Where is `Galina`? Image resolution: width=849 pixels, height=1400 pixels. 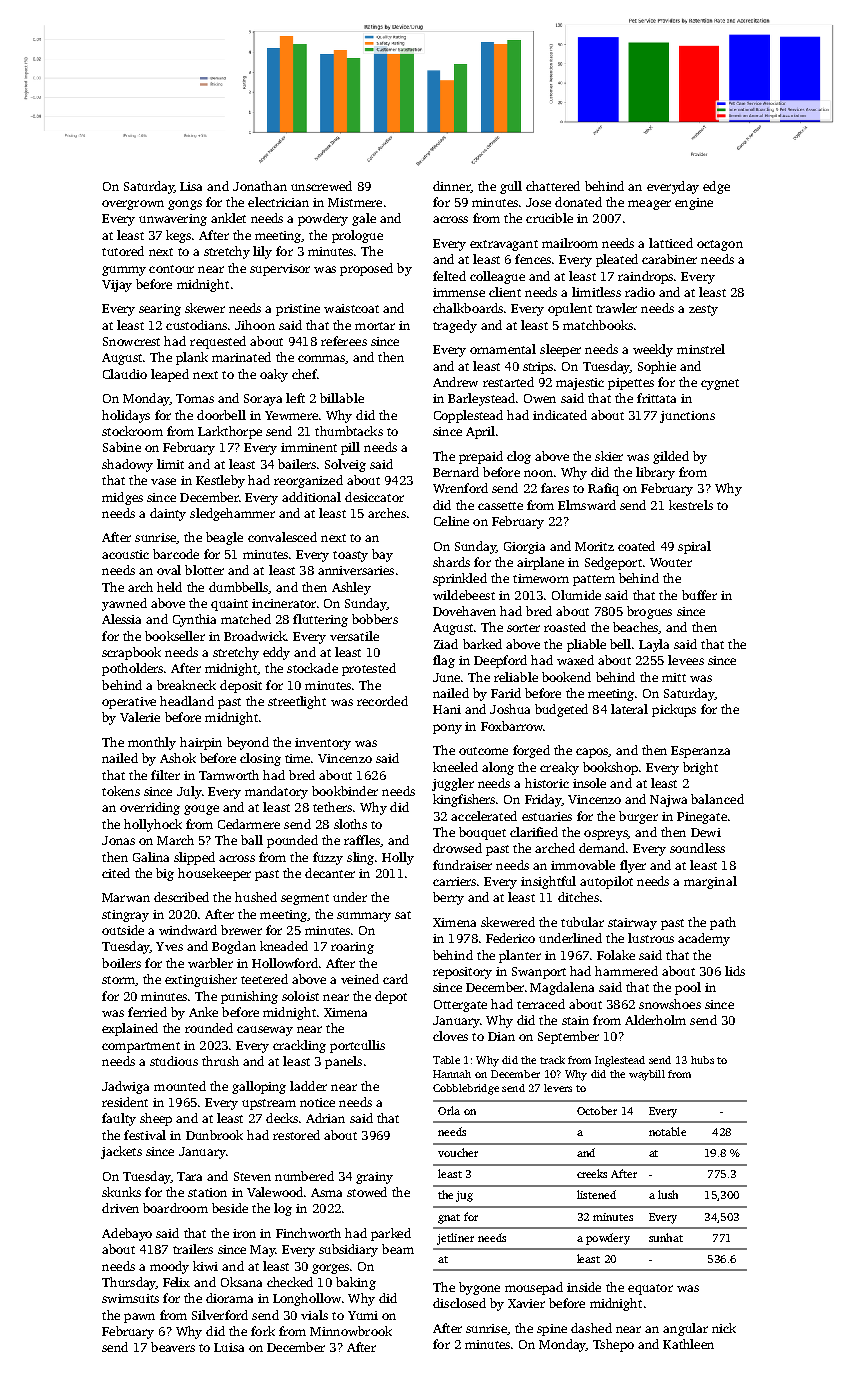
Galina is located at coordinates (151, 857).
